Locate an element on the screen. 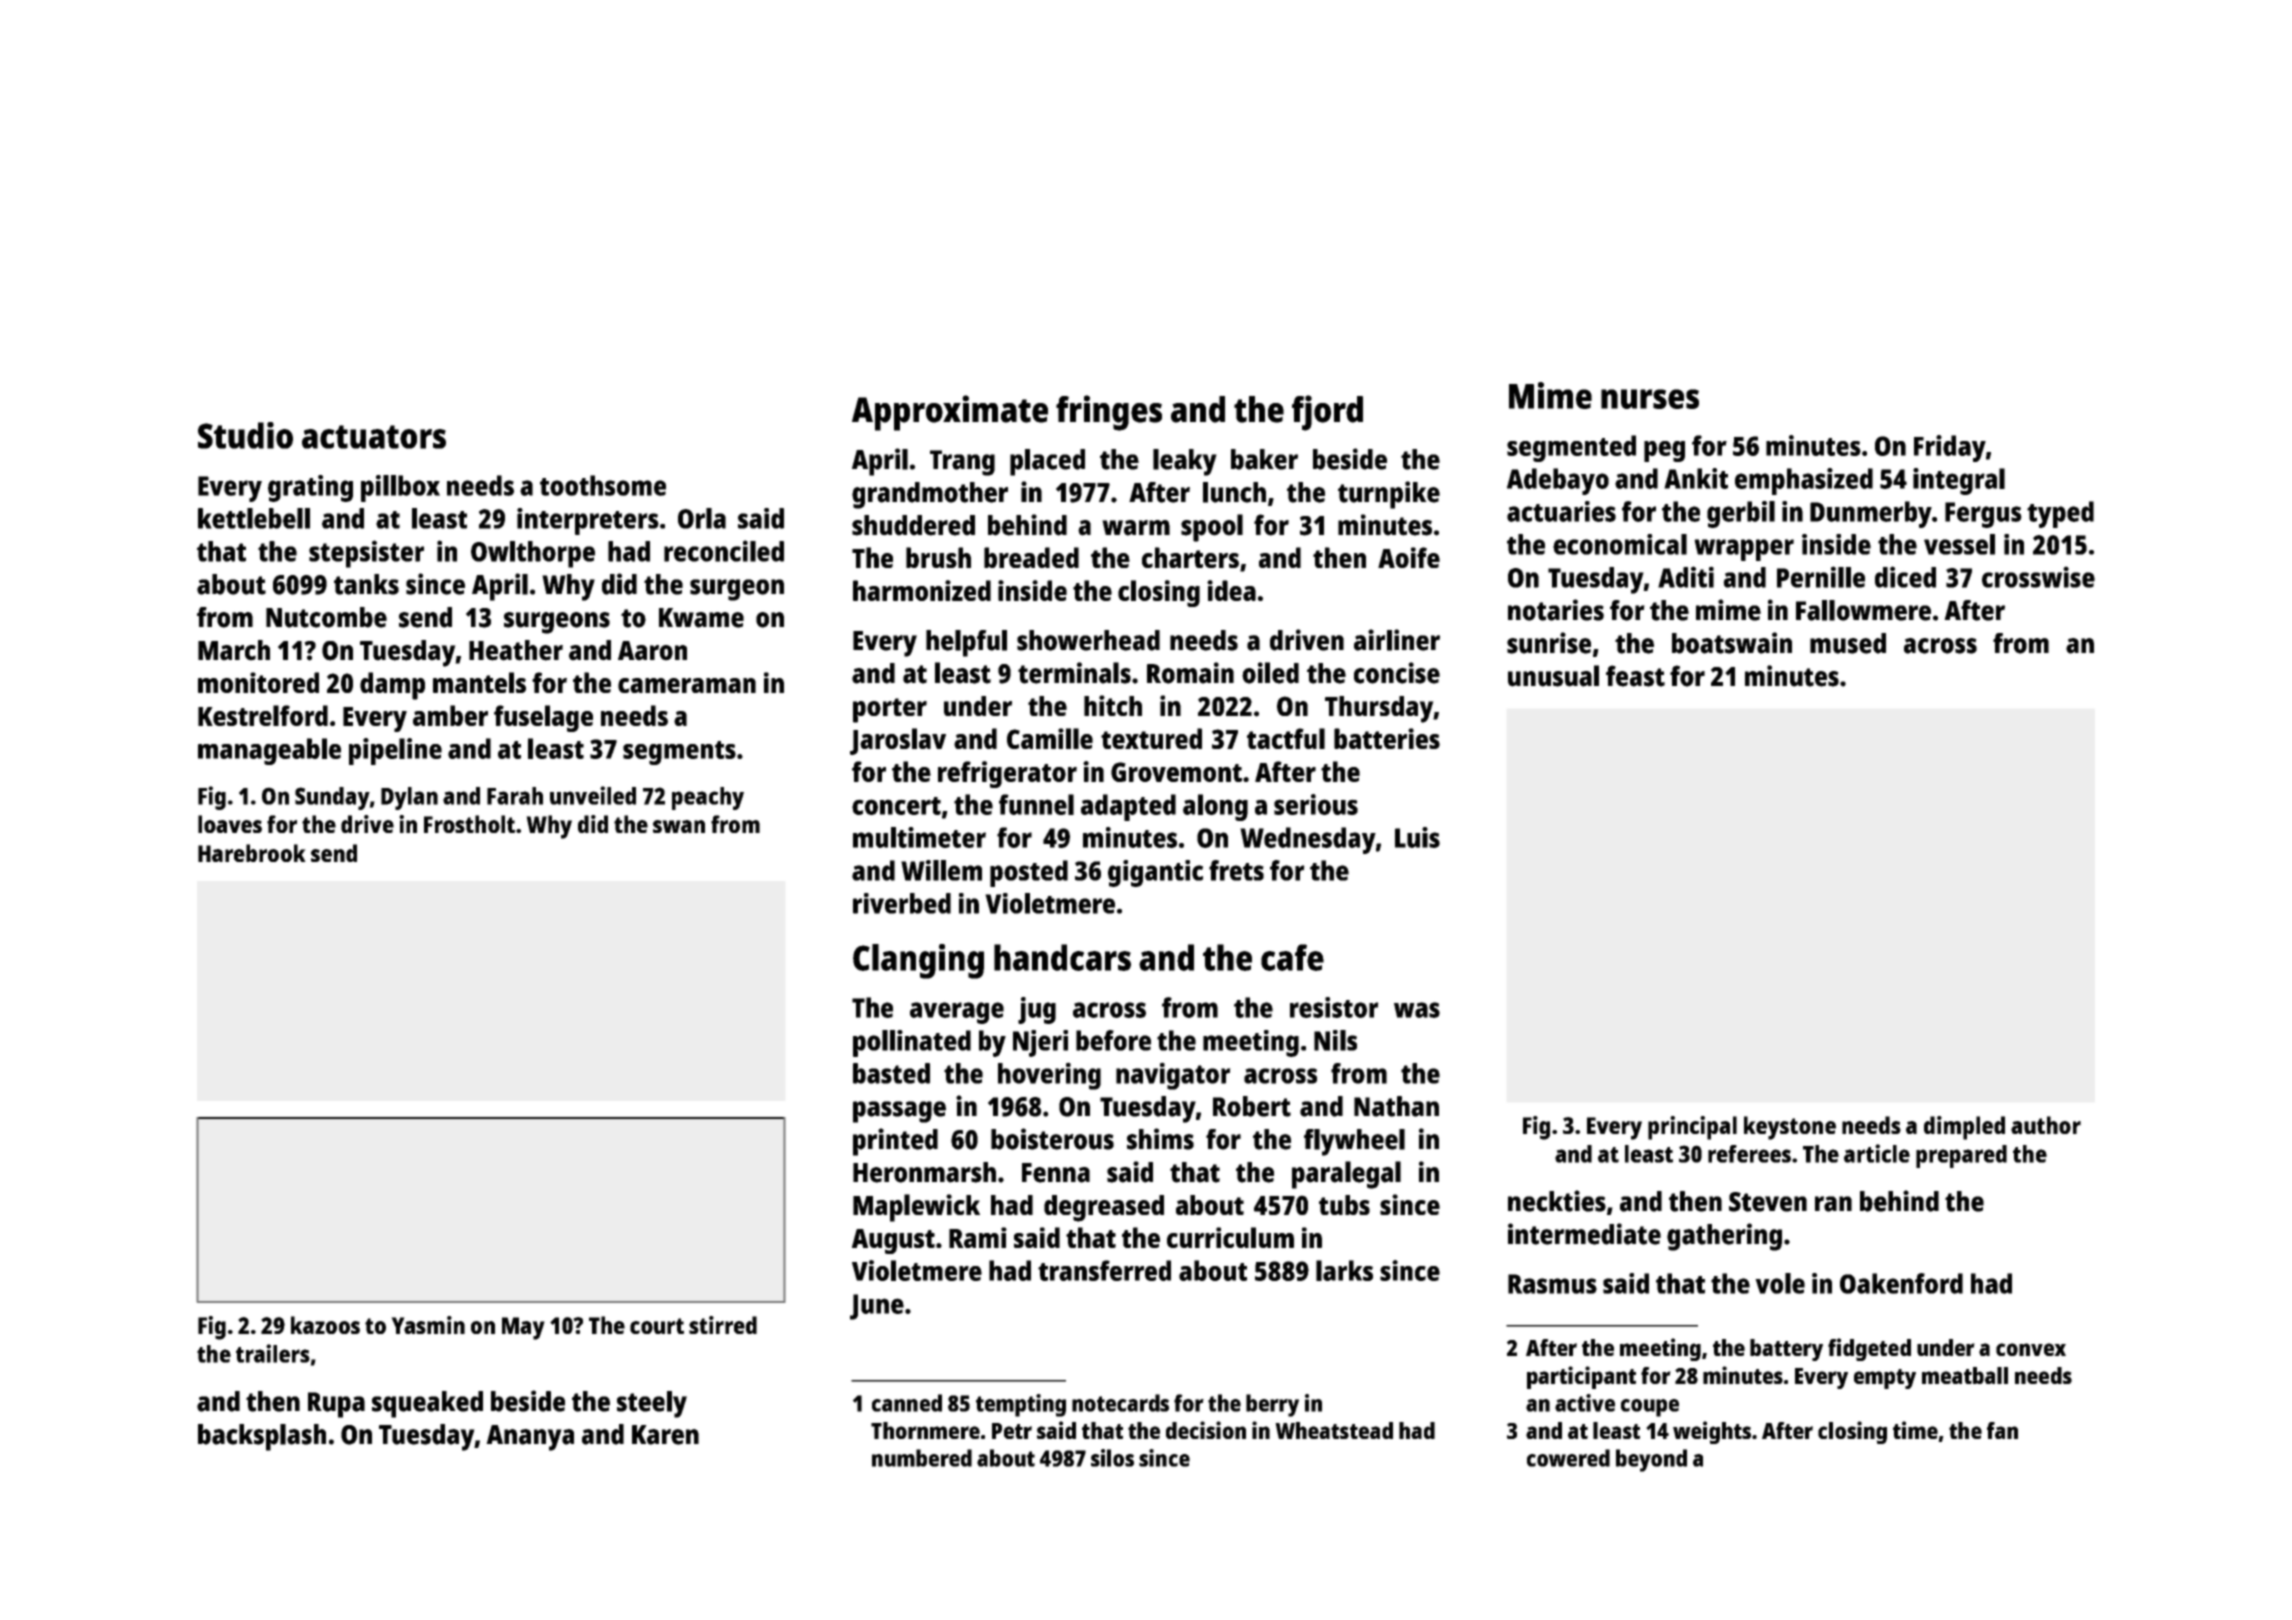 The height and width of the screenshot is (1620, 2292). Sunday is located at coordinates (332, 798).
